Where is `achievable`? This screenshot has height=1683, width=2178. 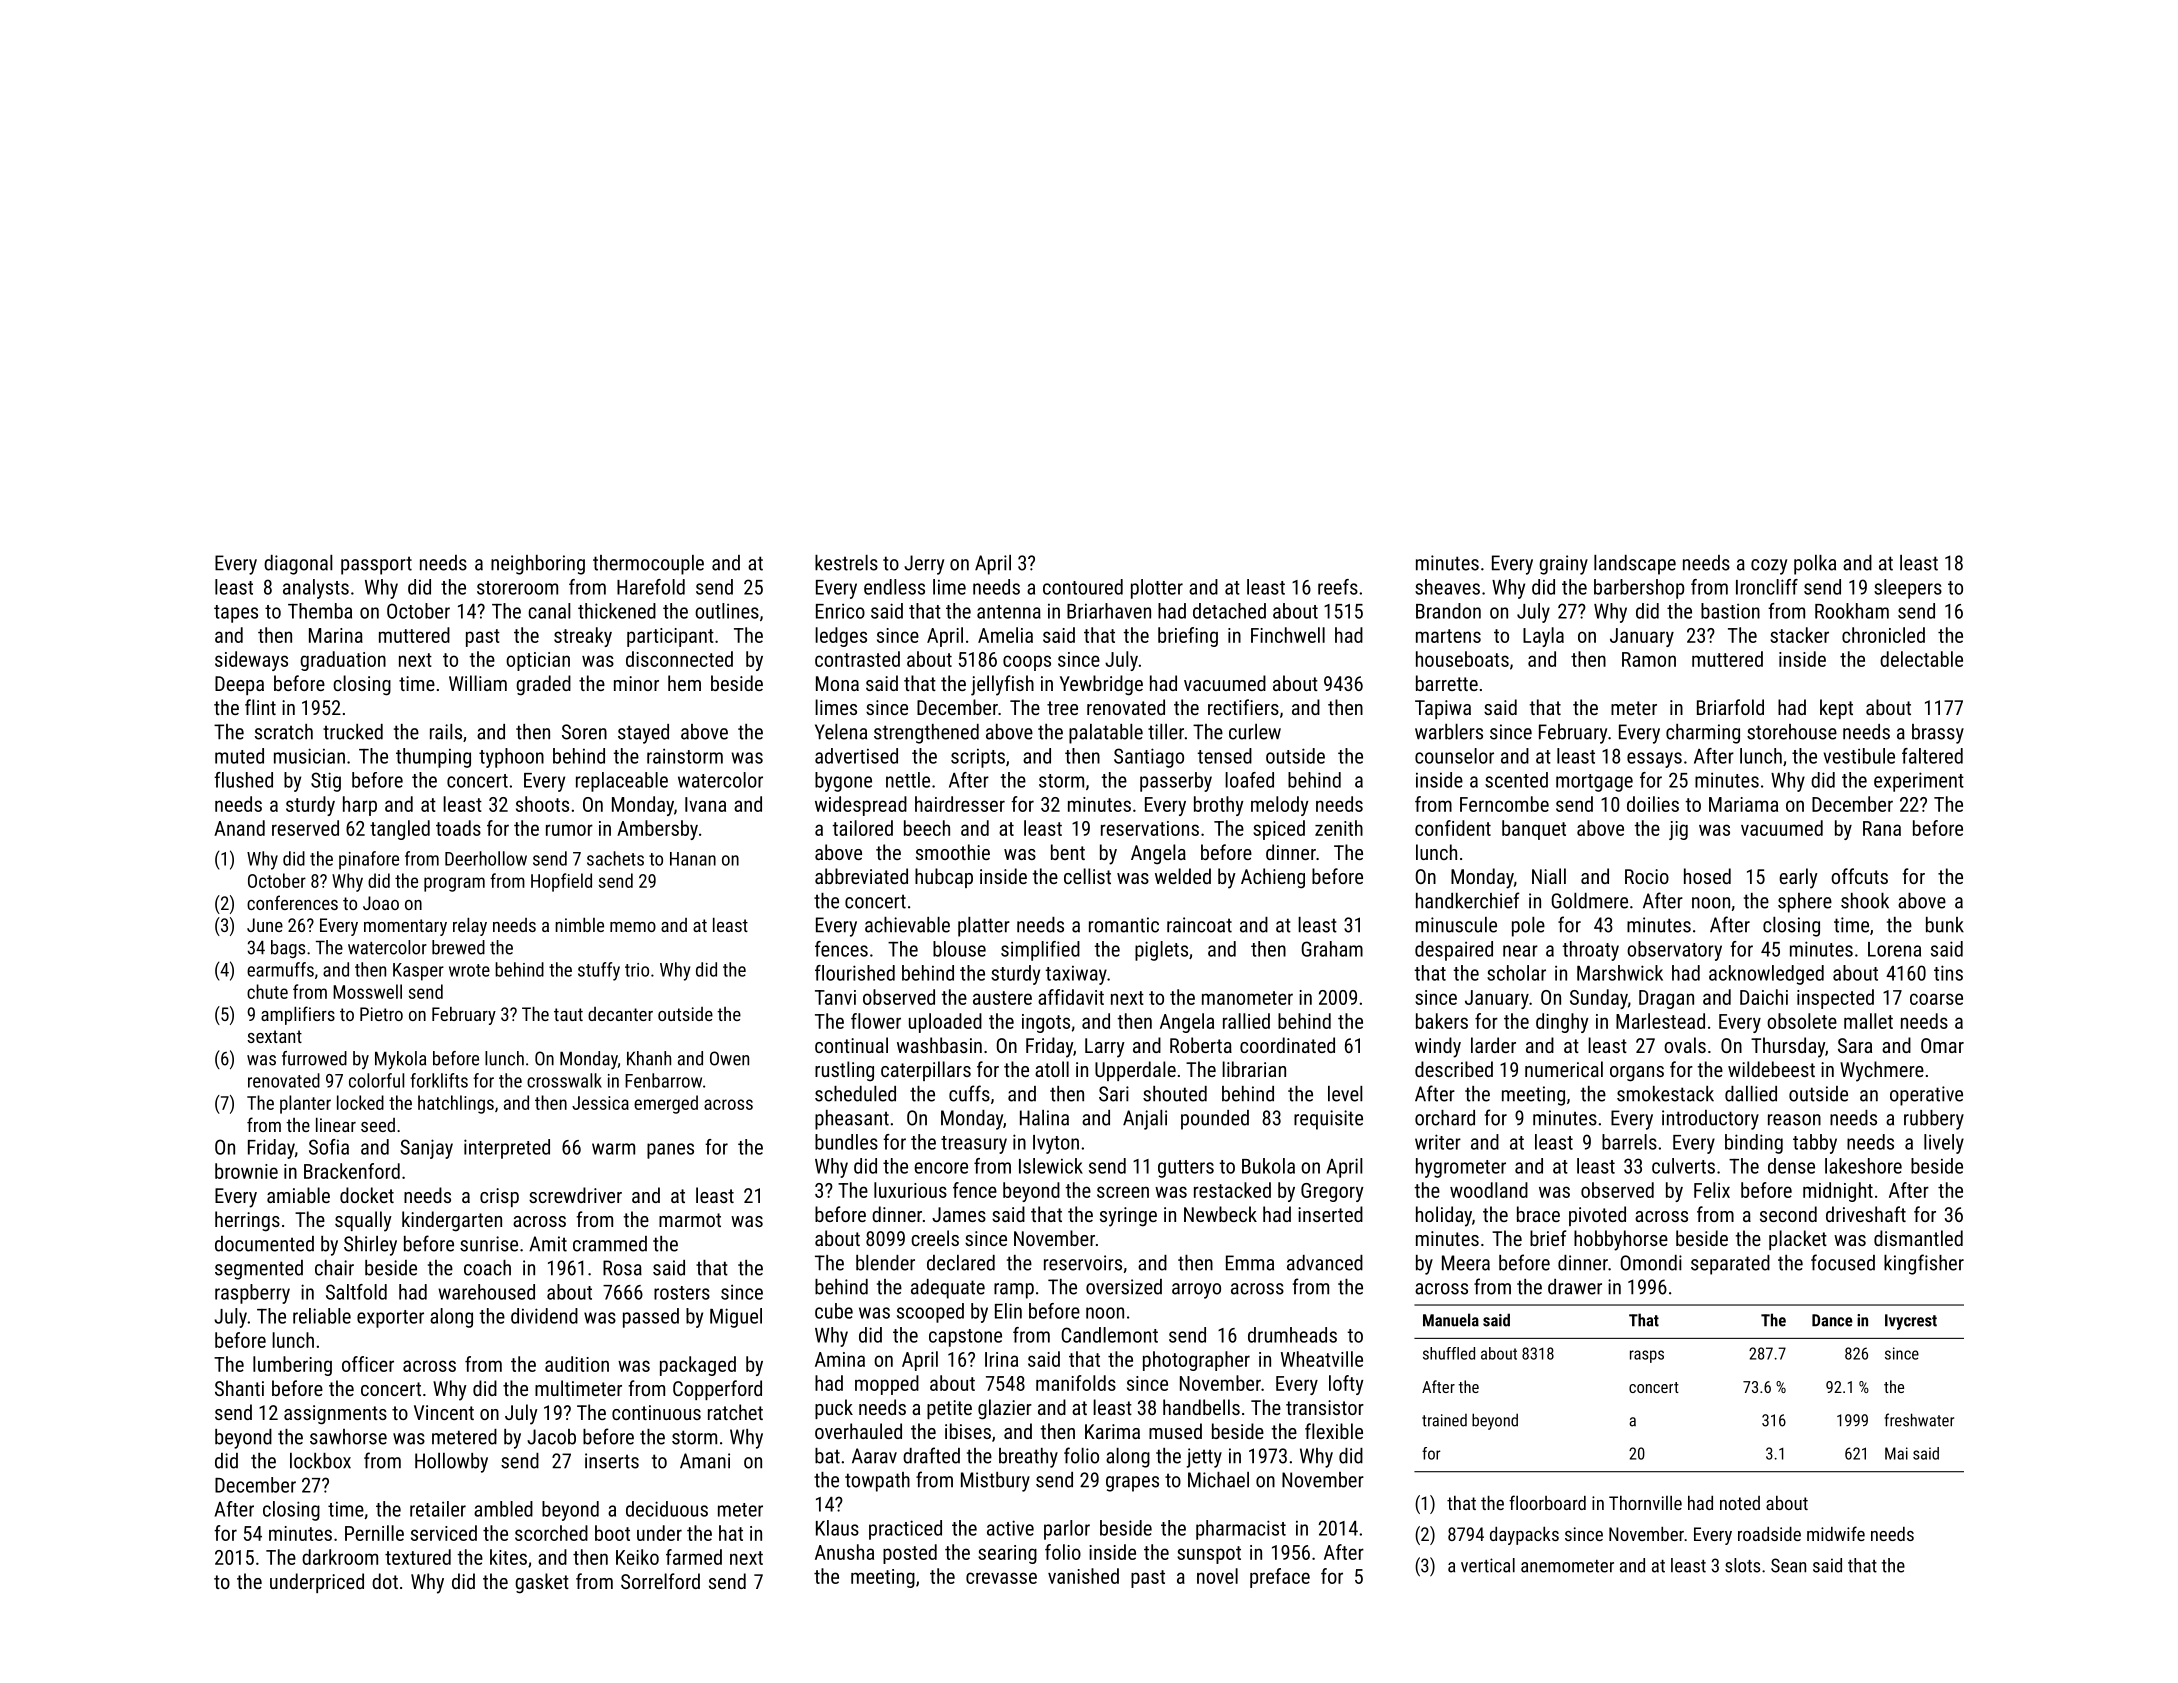 achievable is located at coordinates (907, 925).
